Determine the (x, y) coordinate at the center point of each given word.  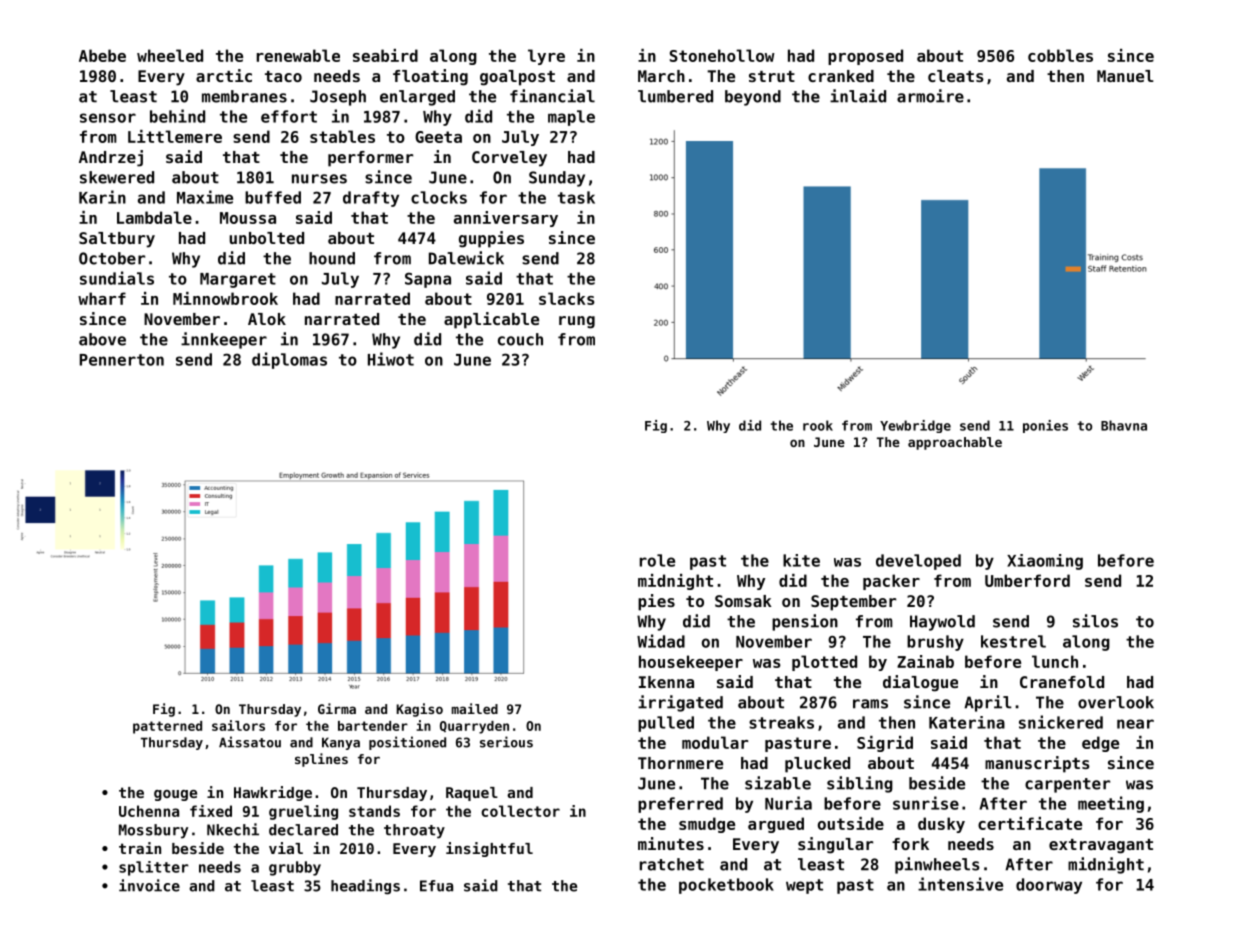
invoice (149, 885)
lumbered (675, 96)
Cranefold (1062, 682)
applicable (491, 320)
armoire (930, 96)
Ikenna (666, 682)
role (657, 560)
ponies (1045, 426)
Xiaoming (1045, 562)
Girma (337, 708)
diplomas (289, 360)
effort (289, 116)
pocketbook (726, 886)
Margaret (238, 280)
